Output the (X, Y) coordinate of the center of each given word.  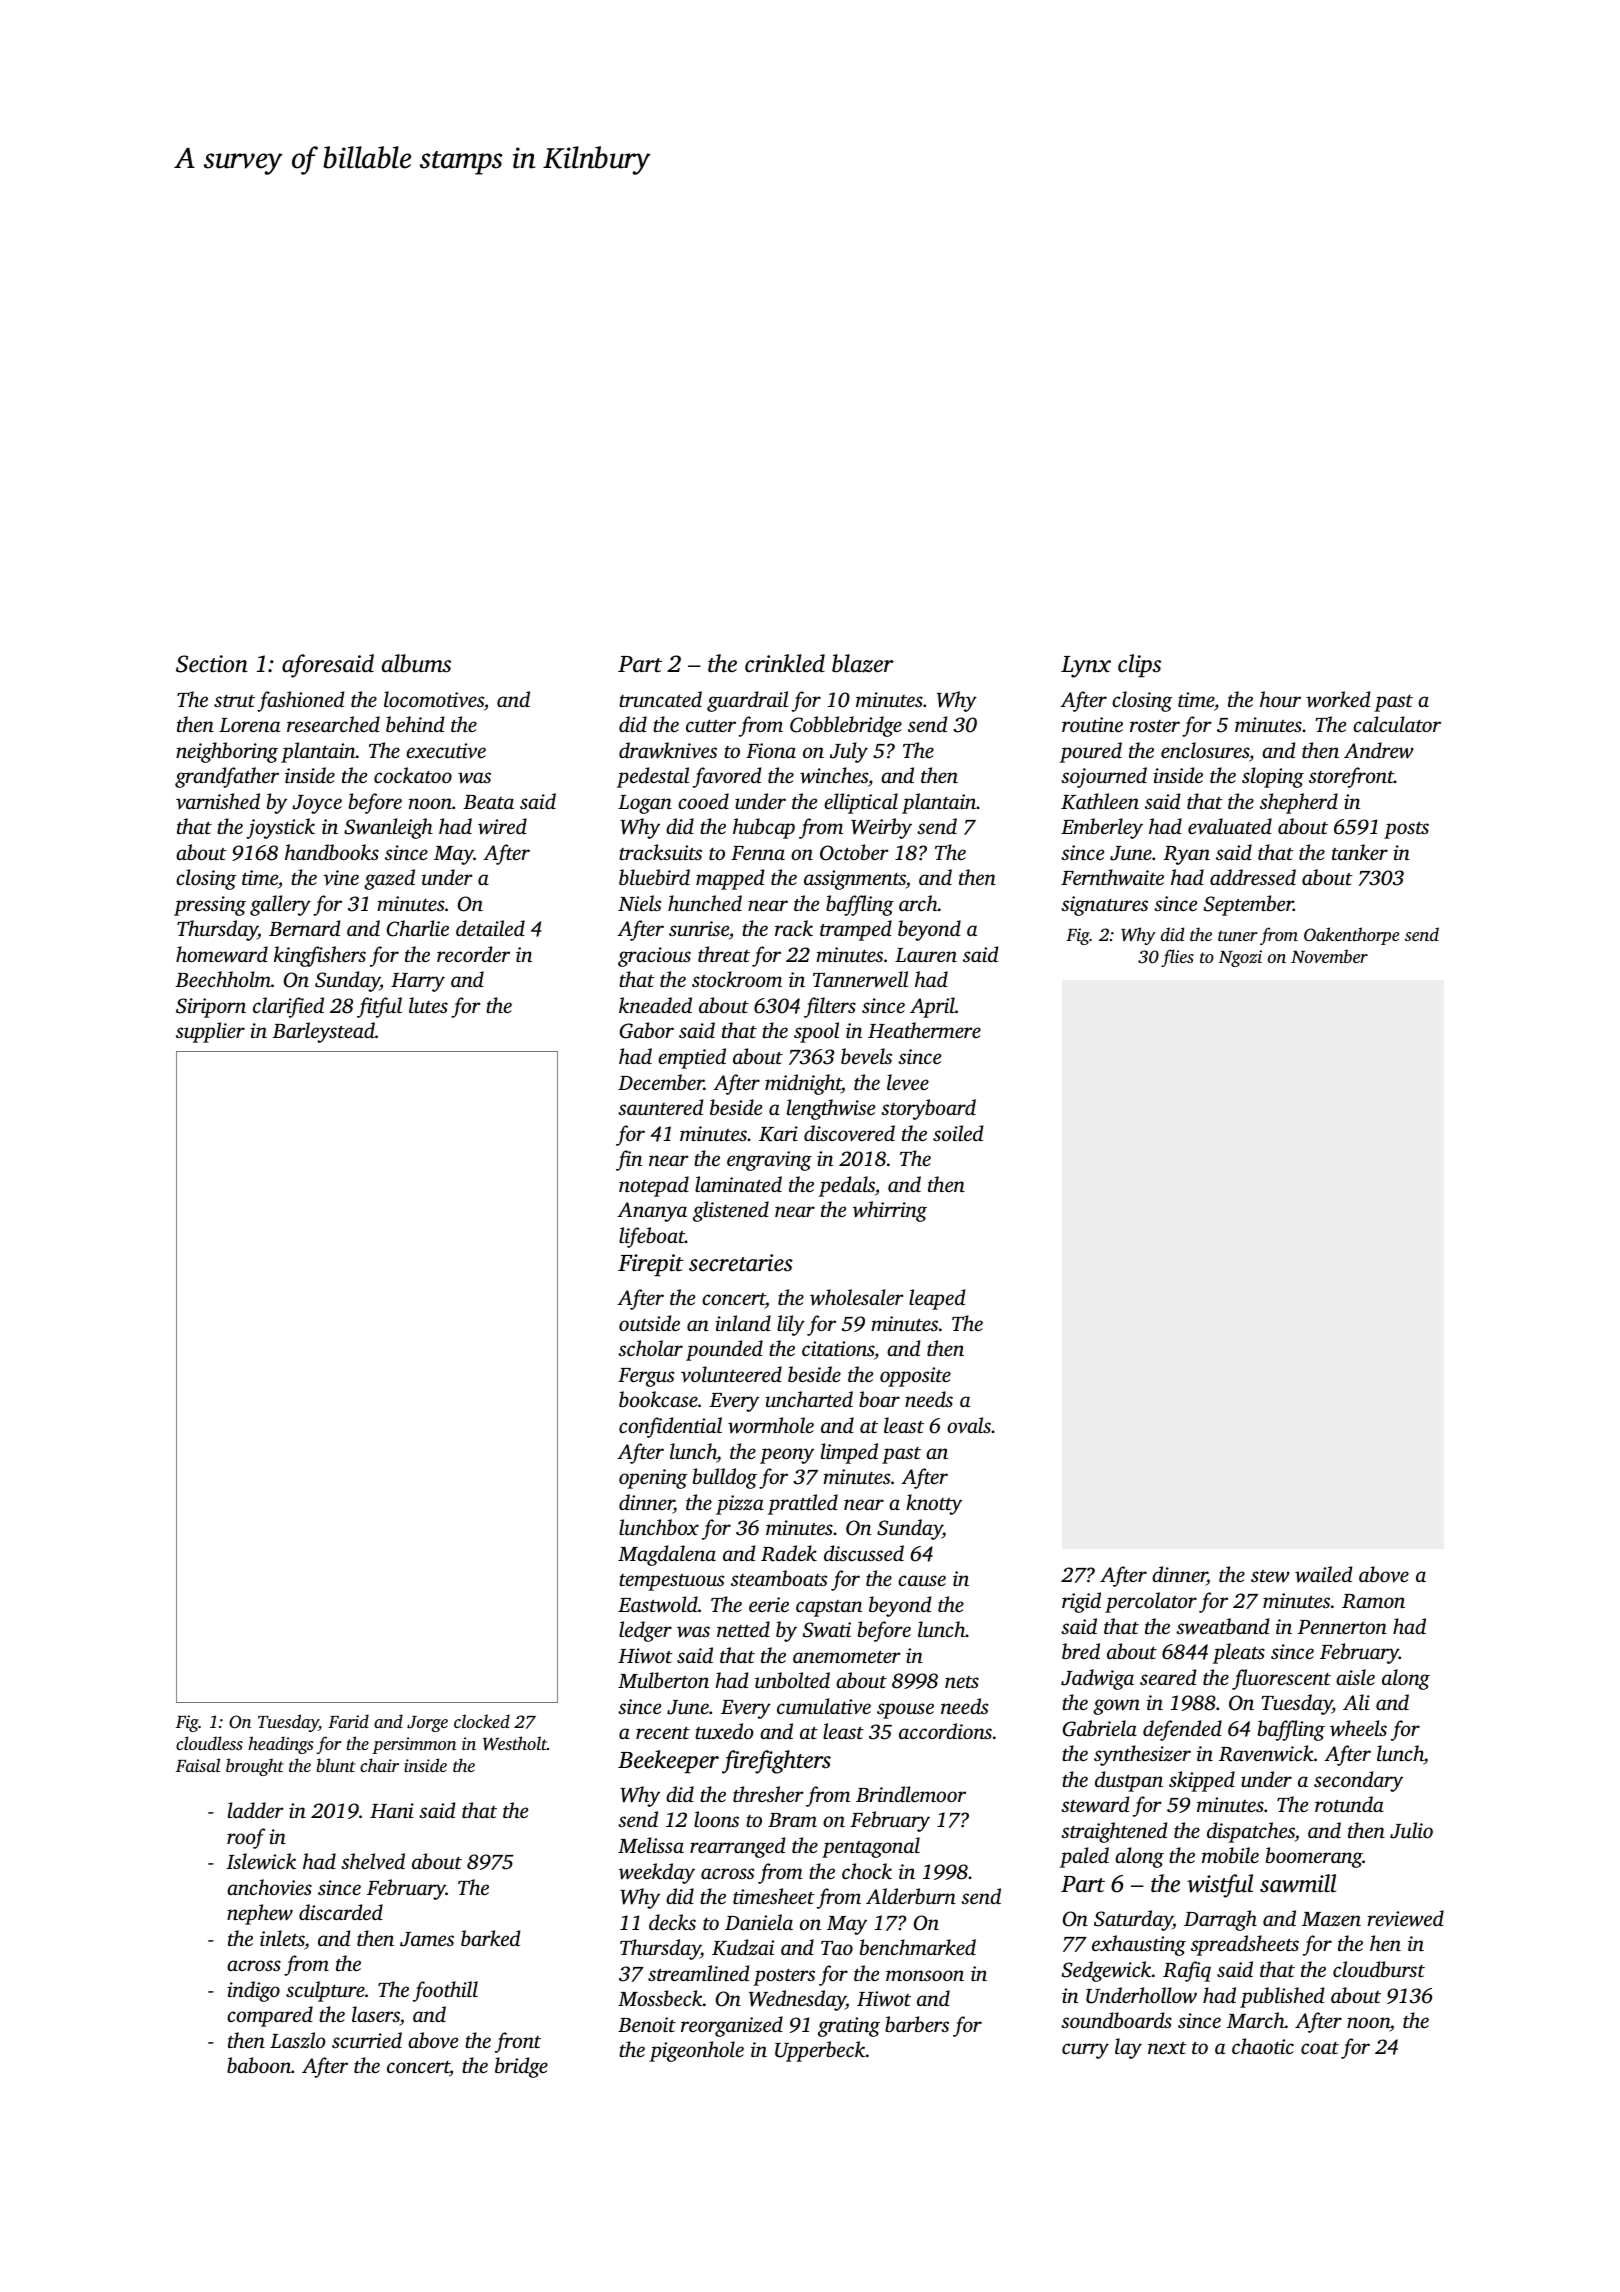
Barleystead (323, 1032)
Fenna (758, 853)
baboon (259, 2065)
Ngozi (1240, 958)
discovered (849, 1133)
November (1329, 956)
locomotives (434, 699)
